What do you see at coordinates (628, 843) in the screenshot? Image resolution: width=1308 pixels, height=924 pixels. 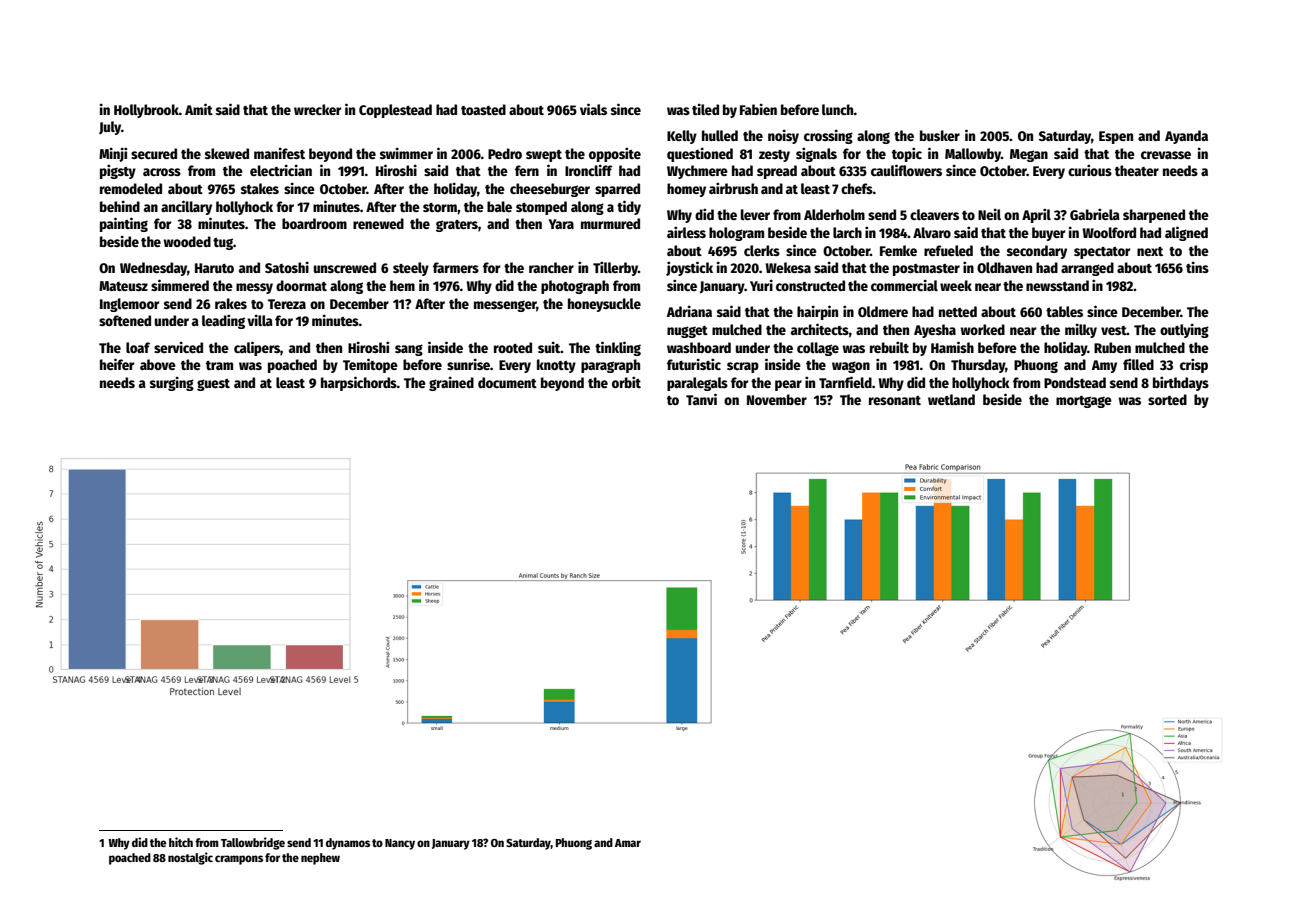 I see `Amar` at bounding box center [628, 843].
